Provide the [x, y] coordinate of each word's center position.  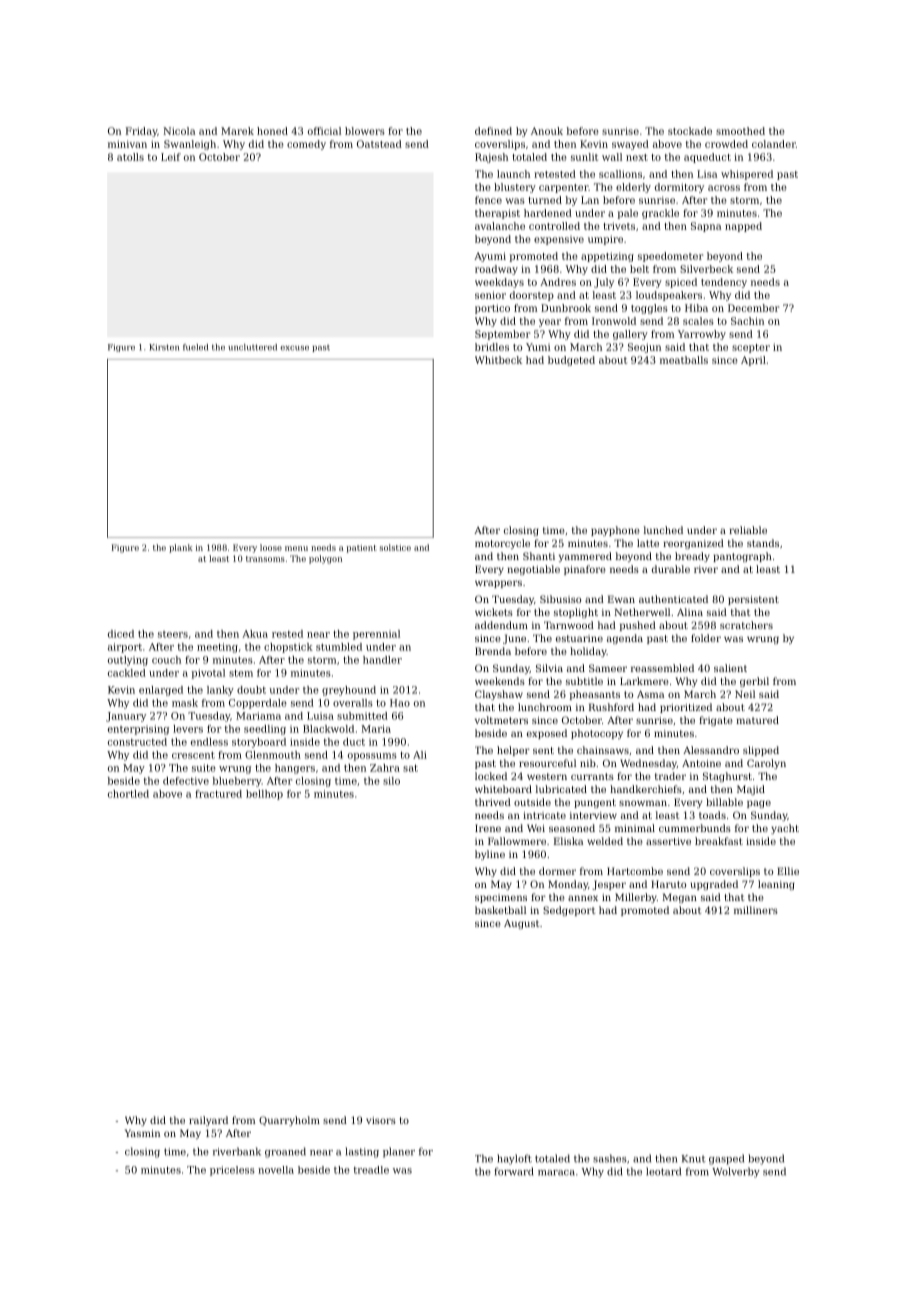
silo [391, 781]
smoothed [740, 131]
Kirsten [164, 347]
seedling [265, 730]
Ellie [788, 871]
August [521, 924]
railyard [208, 1121]
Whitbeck [498, 360]
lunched [663, 530]
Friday [141, 132]
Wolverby [736, 1172]
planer [399, 1152]
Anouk [547, 131]
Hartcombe [635, 871]
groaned [285, 1152]
